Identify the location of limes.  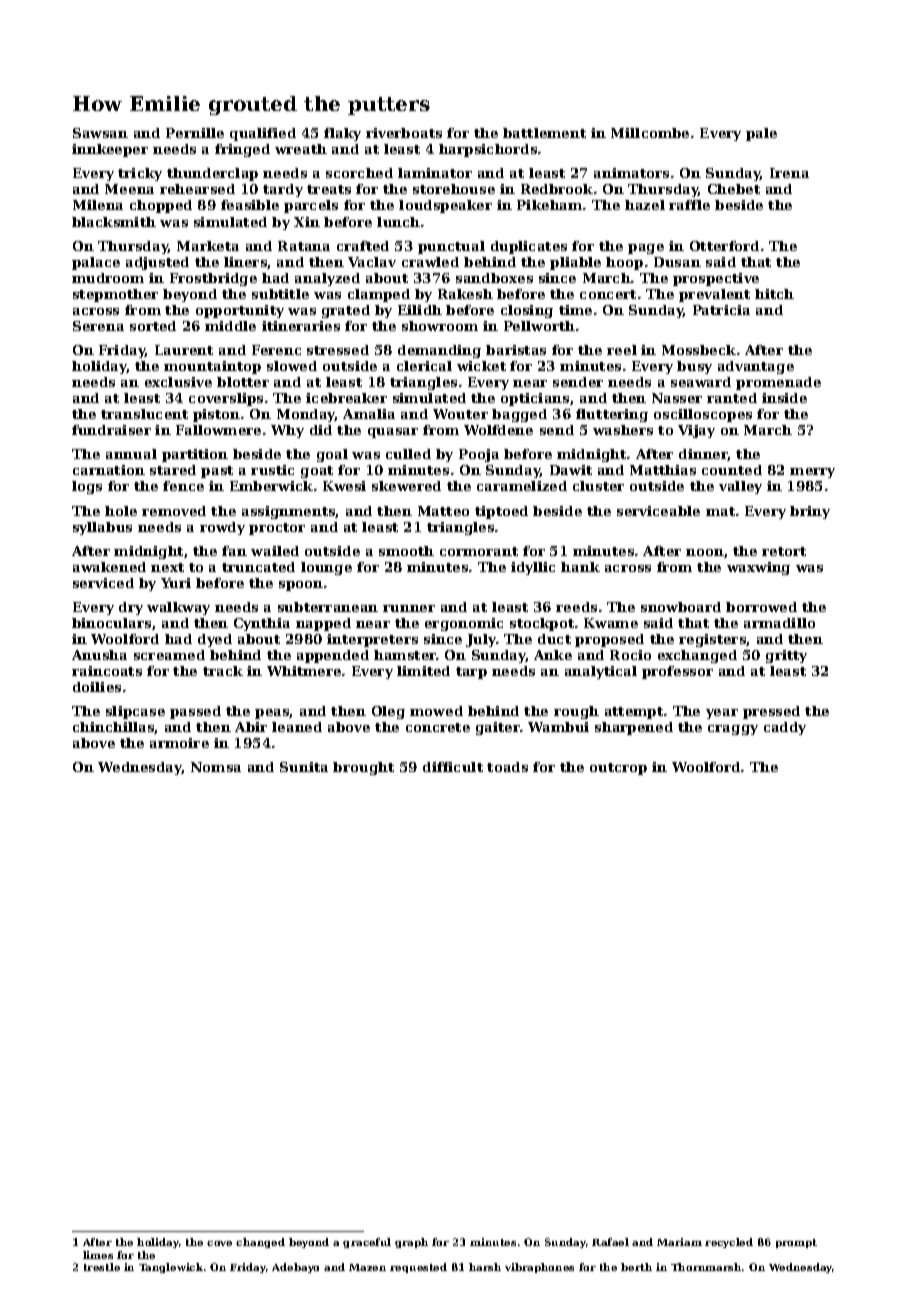
(98, 1255).
